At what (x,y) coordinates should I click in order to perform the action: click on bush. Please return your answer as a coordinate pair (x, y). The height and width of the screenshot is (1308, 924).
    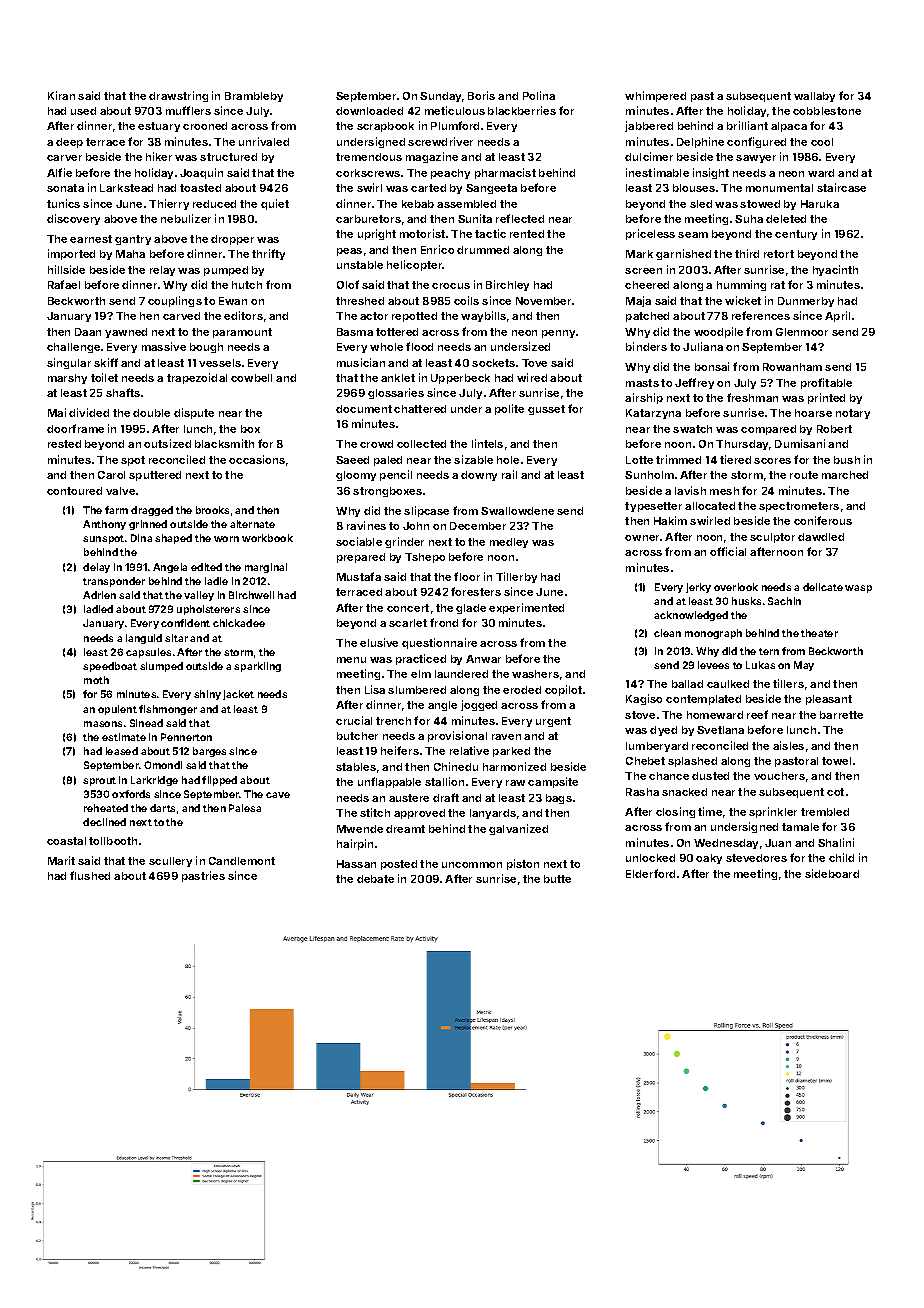
    Looking at the image, I should click on (847, 460).
